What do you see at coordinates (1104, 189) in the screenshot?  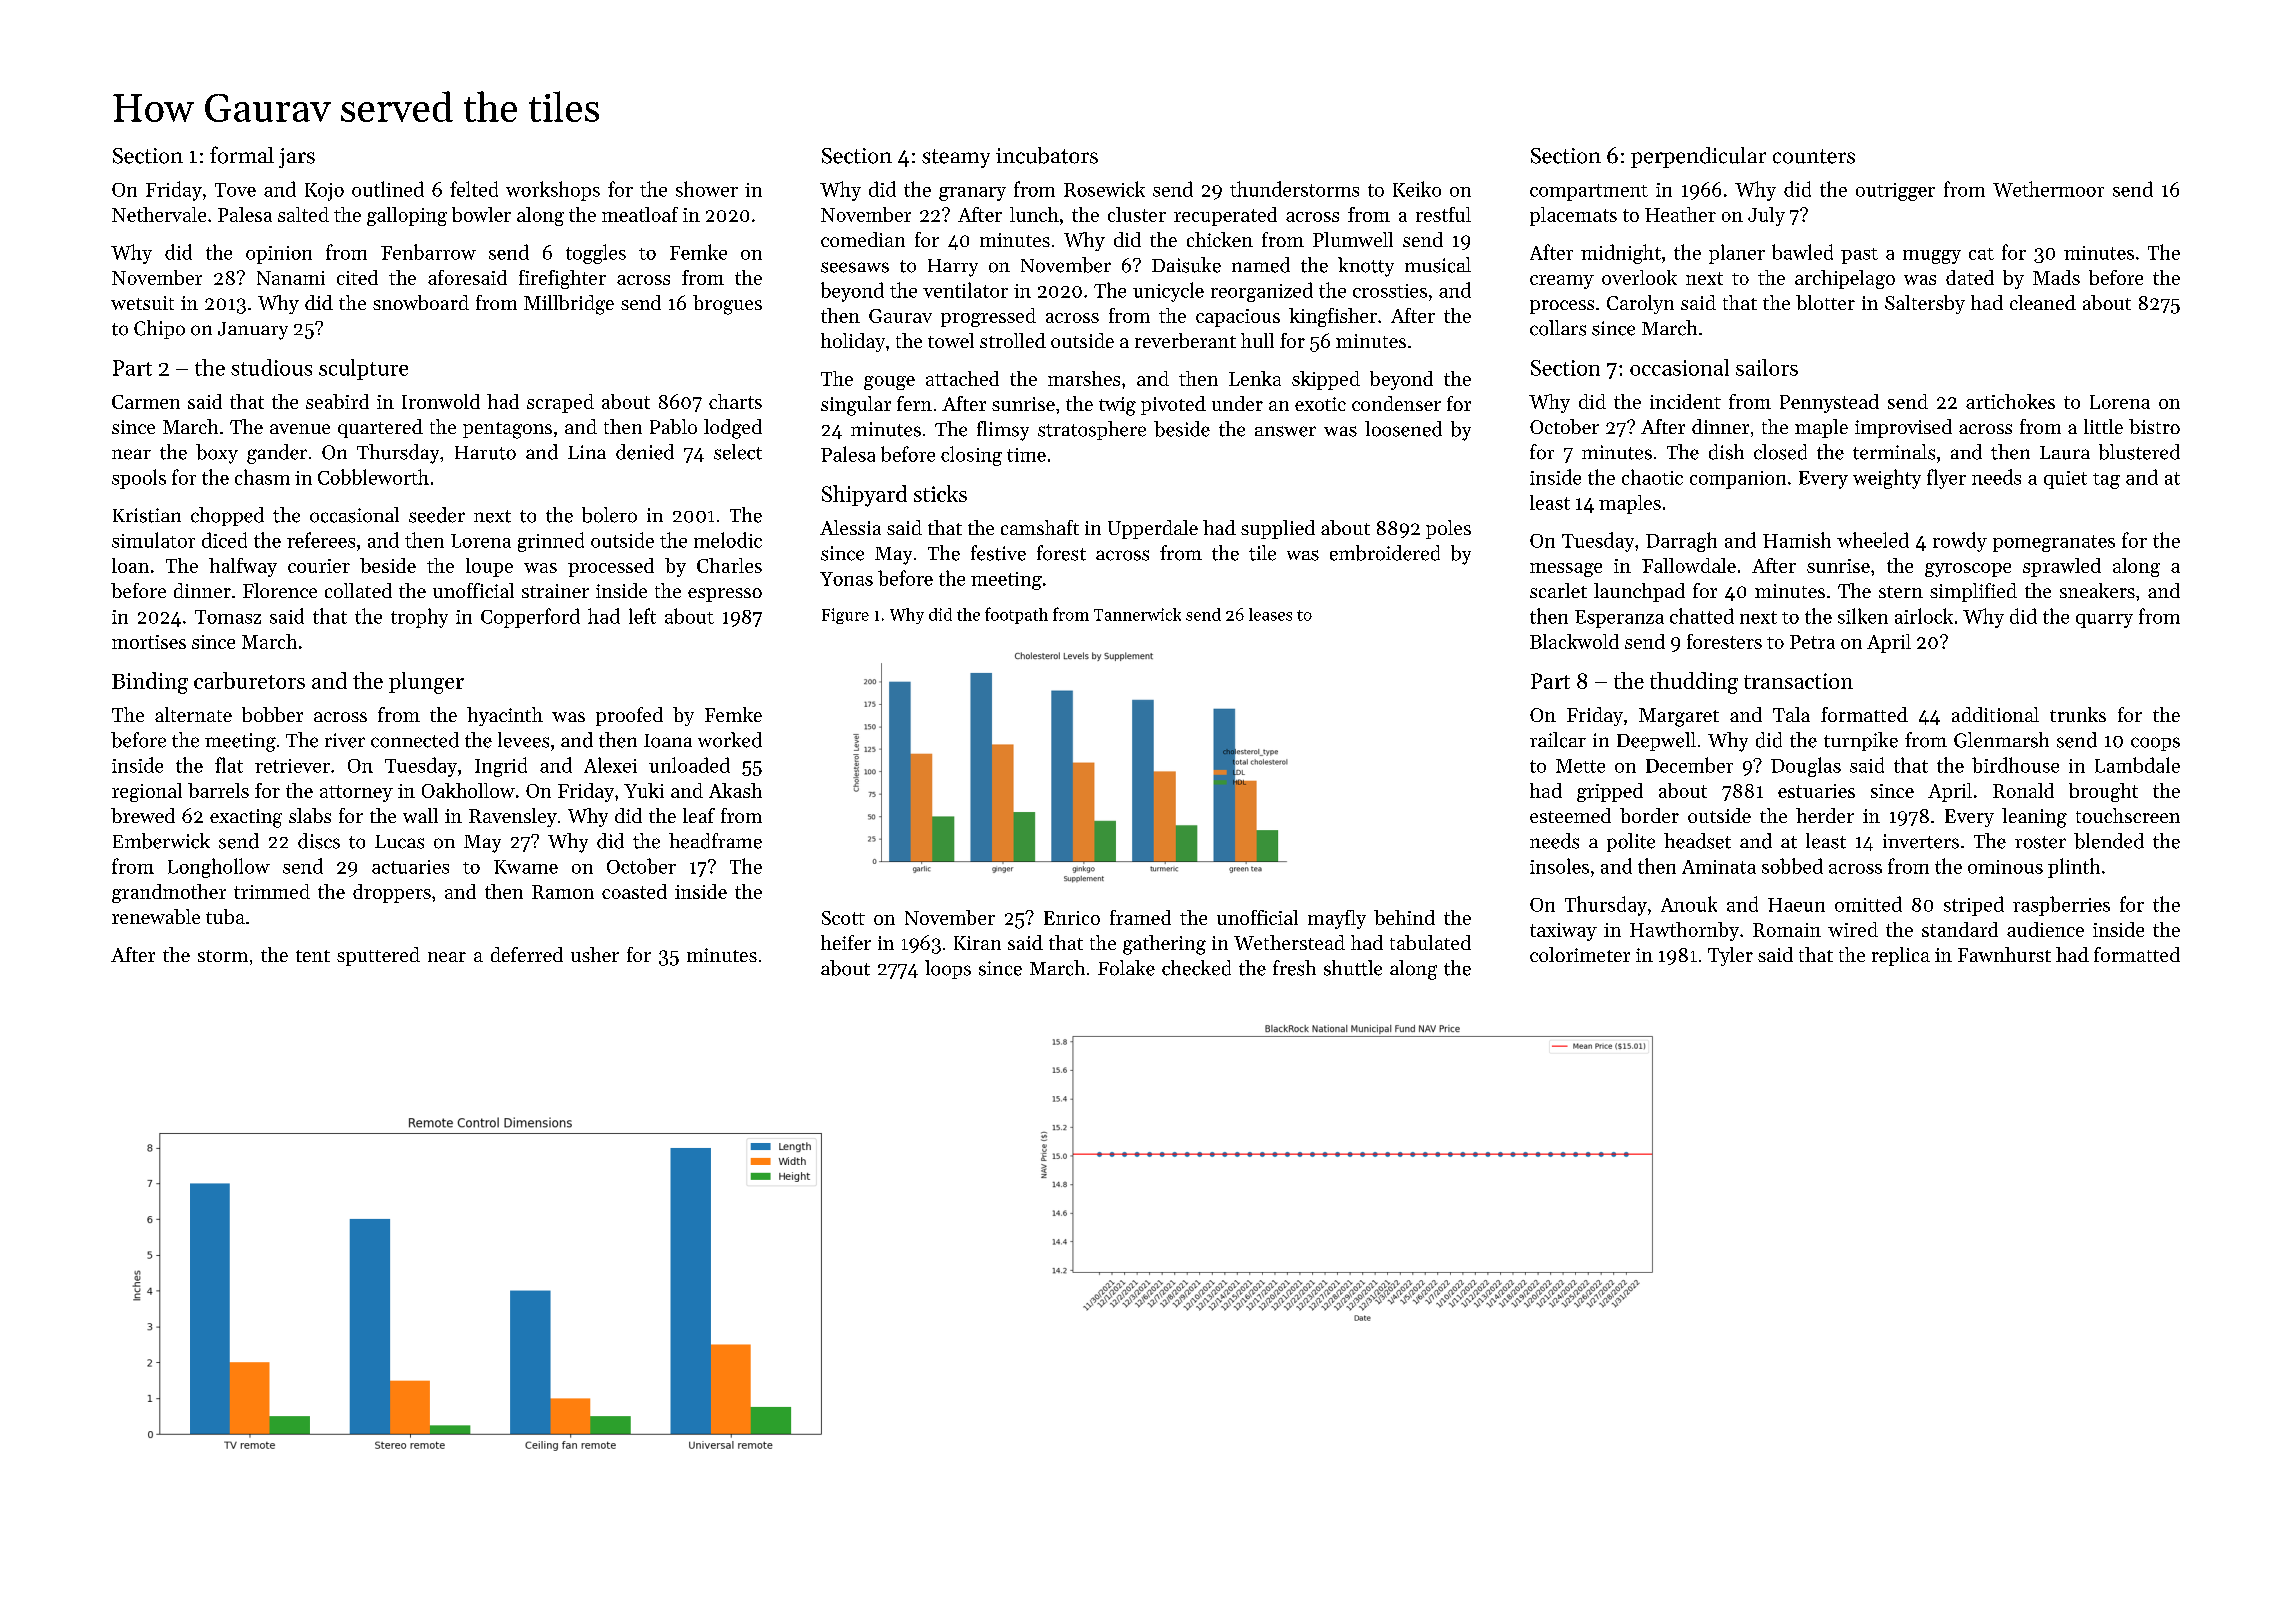 I see `Rosewick` at bounding box center [1104, 189].
